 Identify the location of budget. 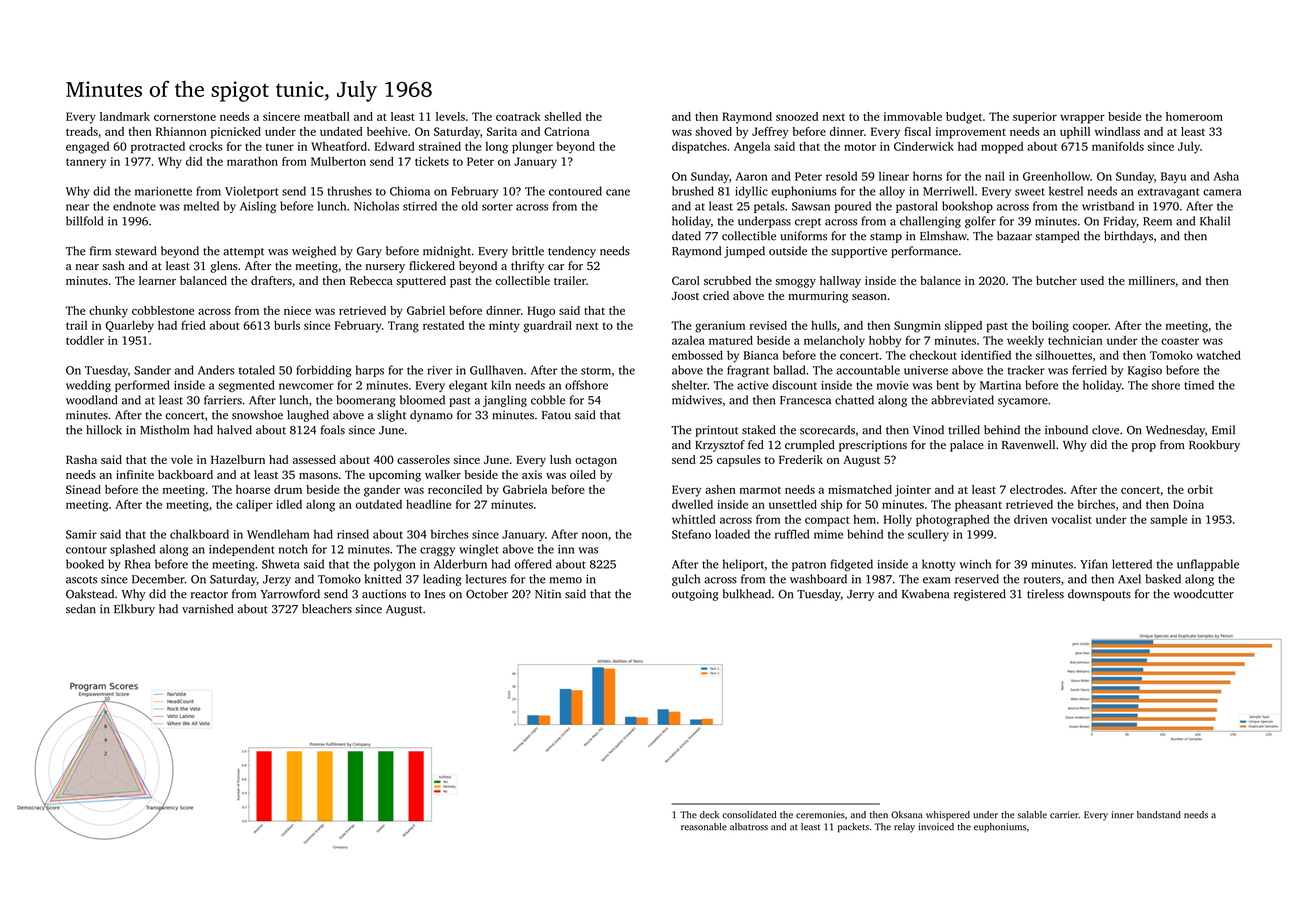
(964, 118).
